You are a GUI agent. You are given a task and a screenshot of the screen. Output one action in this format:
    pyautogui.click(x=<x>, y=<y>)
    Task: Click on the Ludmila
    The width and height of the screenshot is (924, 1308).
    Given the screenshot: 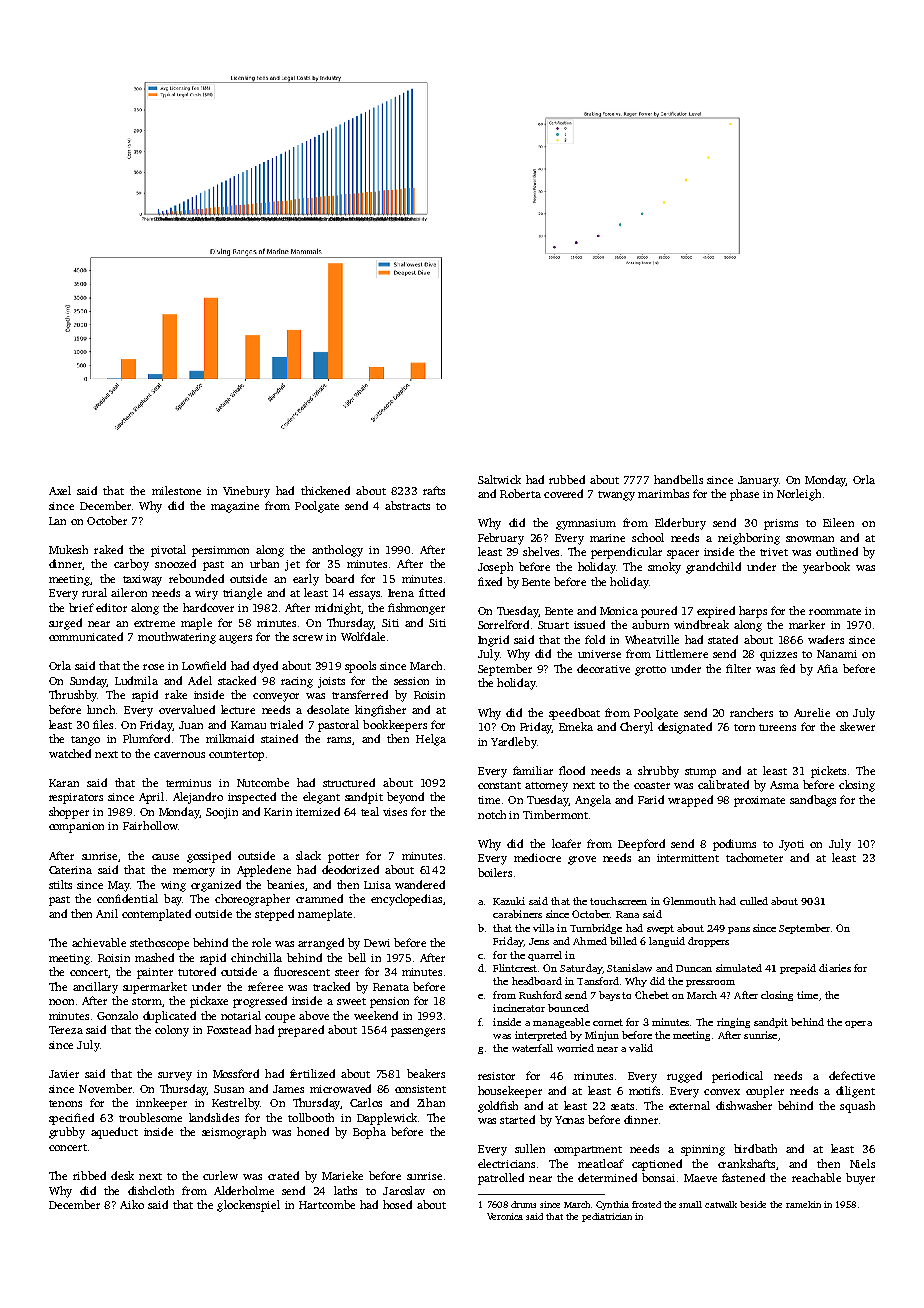 What is the action you would take?
    pyautogui.click(x=136, y=680)
